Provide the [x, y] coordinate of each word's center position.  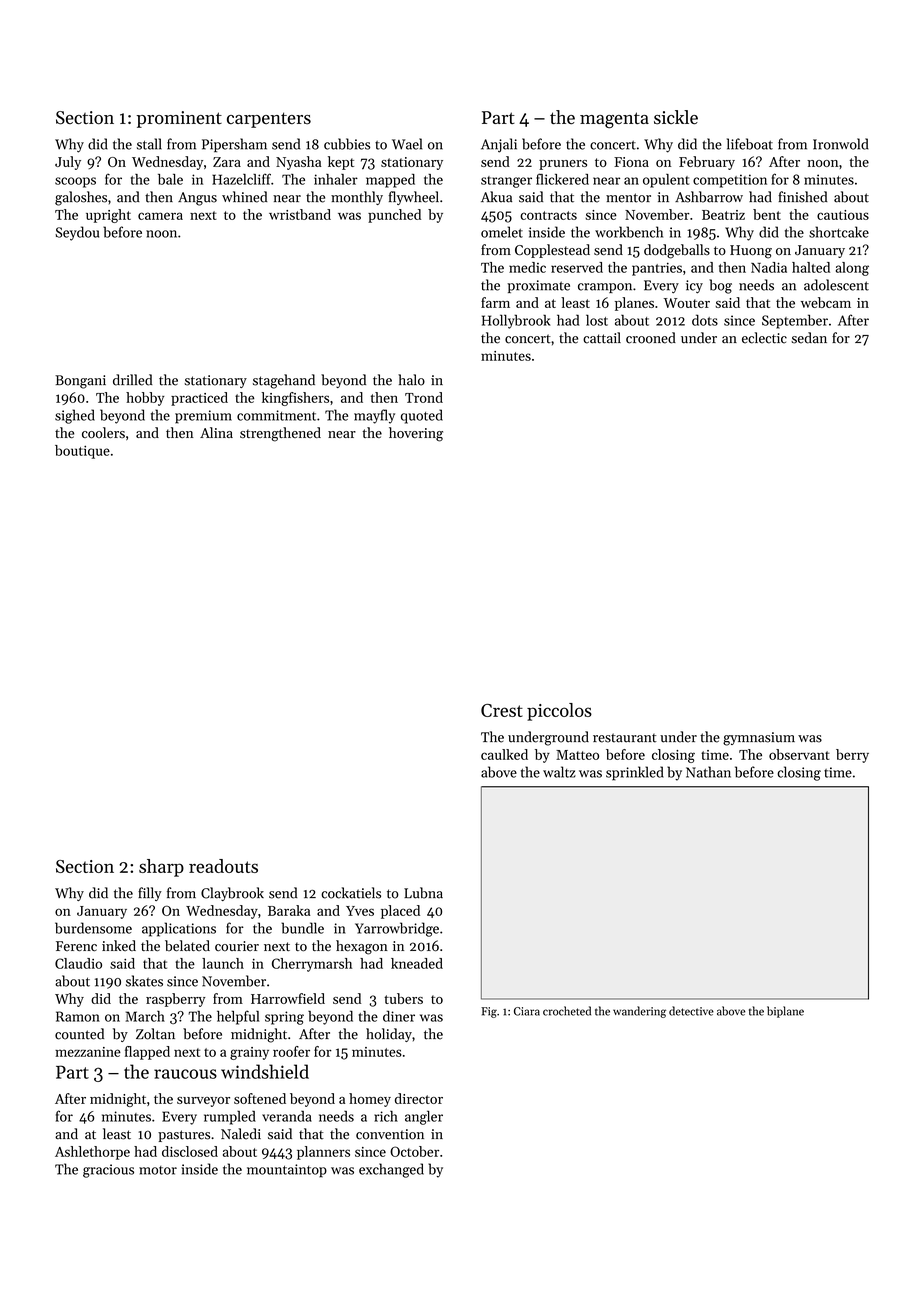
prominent [179, 119]
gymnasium [759, 739]
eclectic [764, 338]
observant [799, 754]
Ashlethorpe [92, 1153]
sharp [161, 868]
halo [411, 380]
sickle [676, 117]
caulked [504, 754]
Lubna [423, 893]
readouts [223, 866]
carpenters [269, 120]
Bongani [80, 382]
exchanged [391, 1170]
